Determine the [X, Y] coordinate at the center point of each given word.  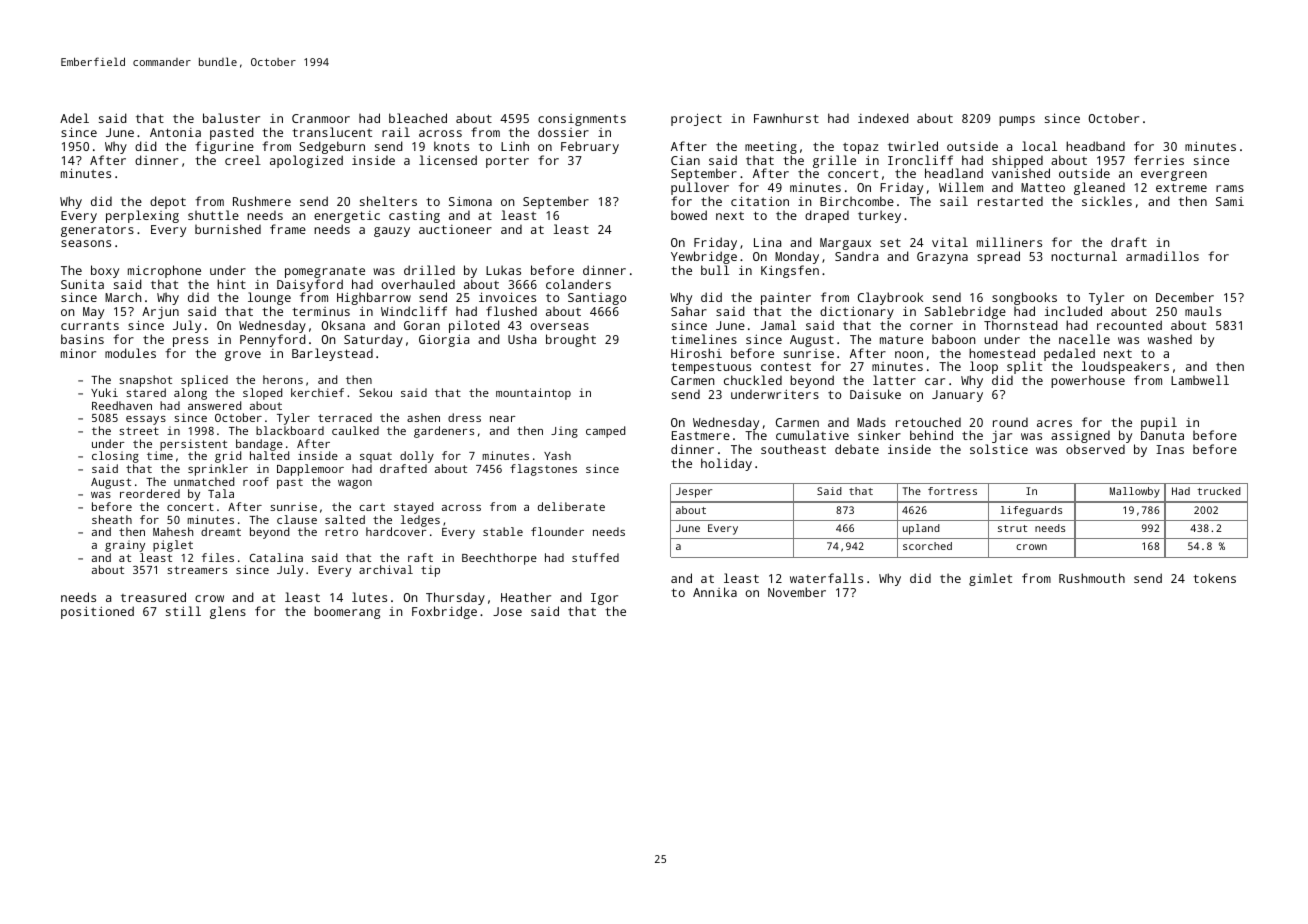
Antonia [175, 132]
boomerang [347, 612]
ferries [1159, 160]
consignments [582, 120]
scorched [927, 546]
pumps [1017, 121]
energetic [347, 217]
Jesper [694, 492]
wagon [355, 484]
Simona [470, 201]
